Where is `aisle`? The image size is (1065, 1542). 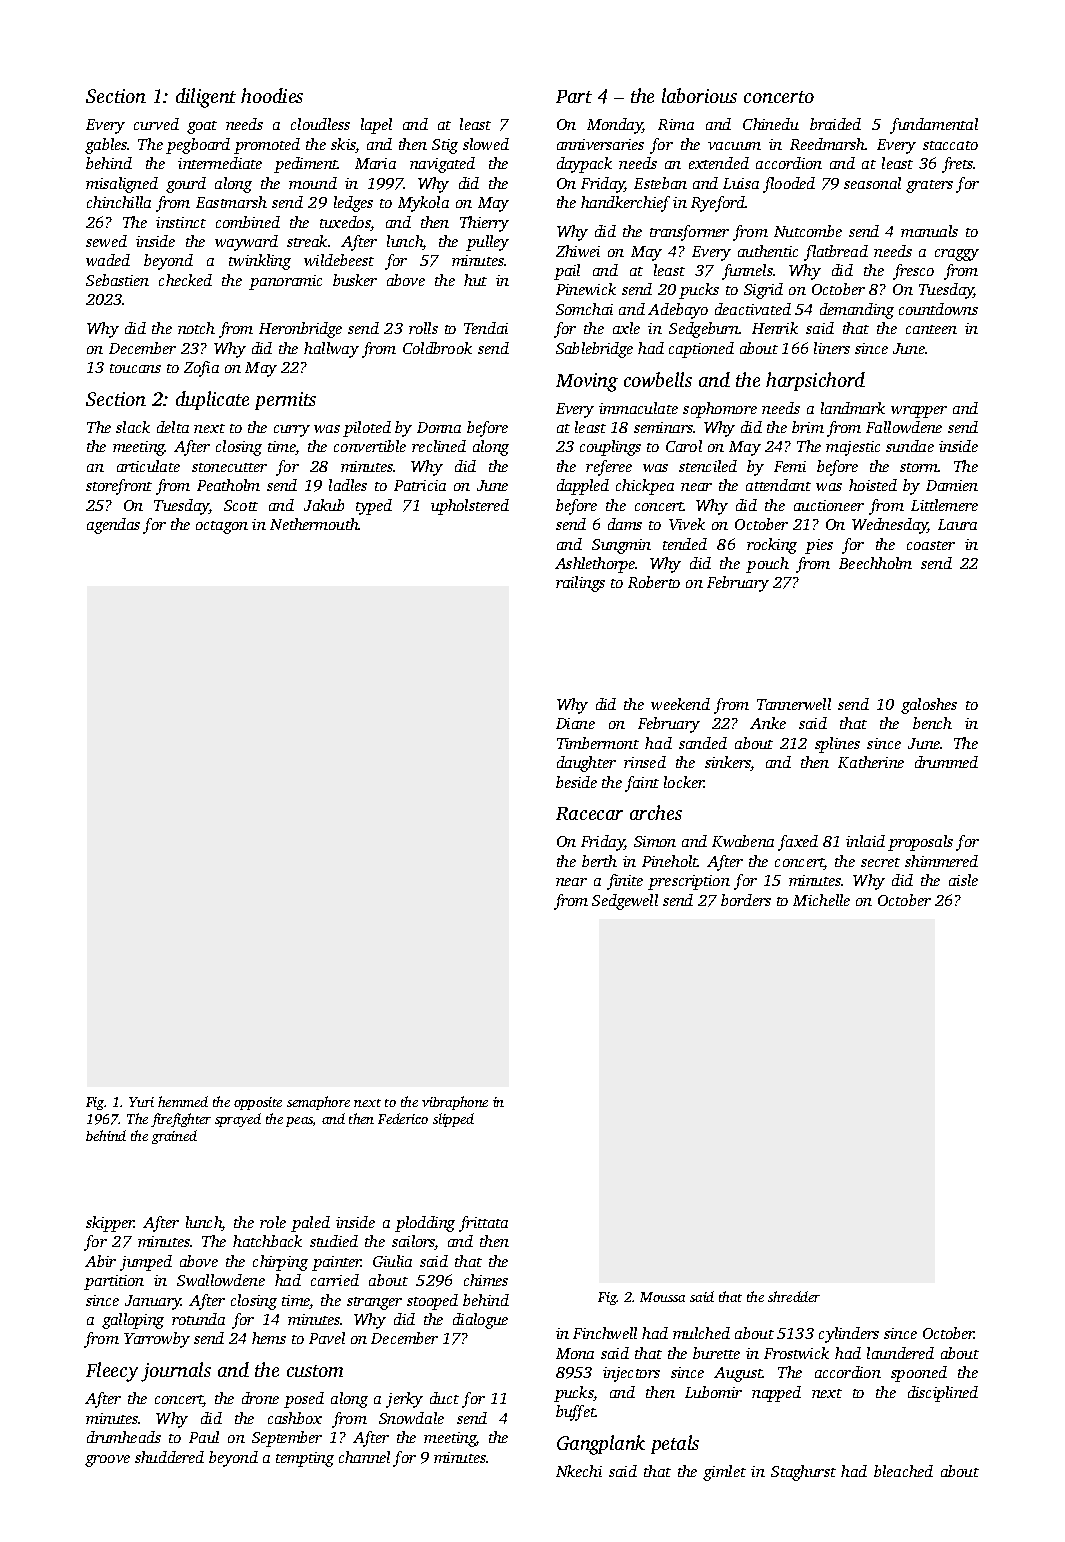 aisle is located at coordinates (963, 880).
